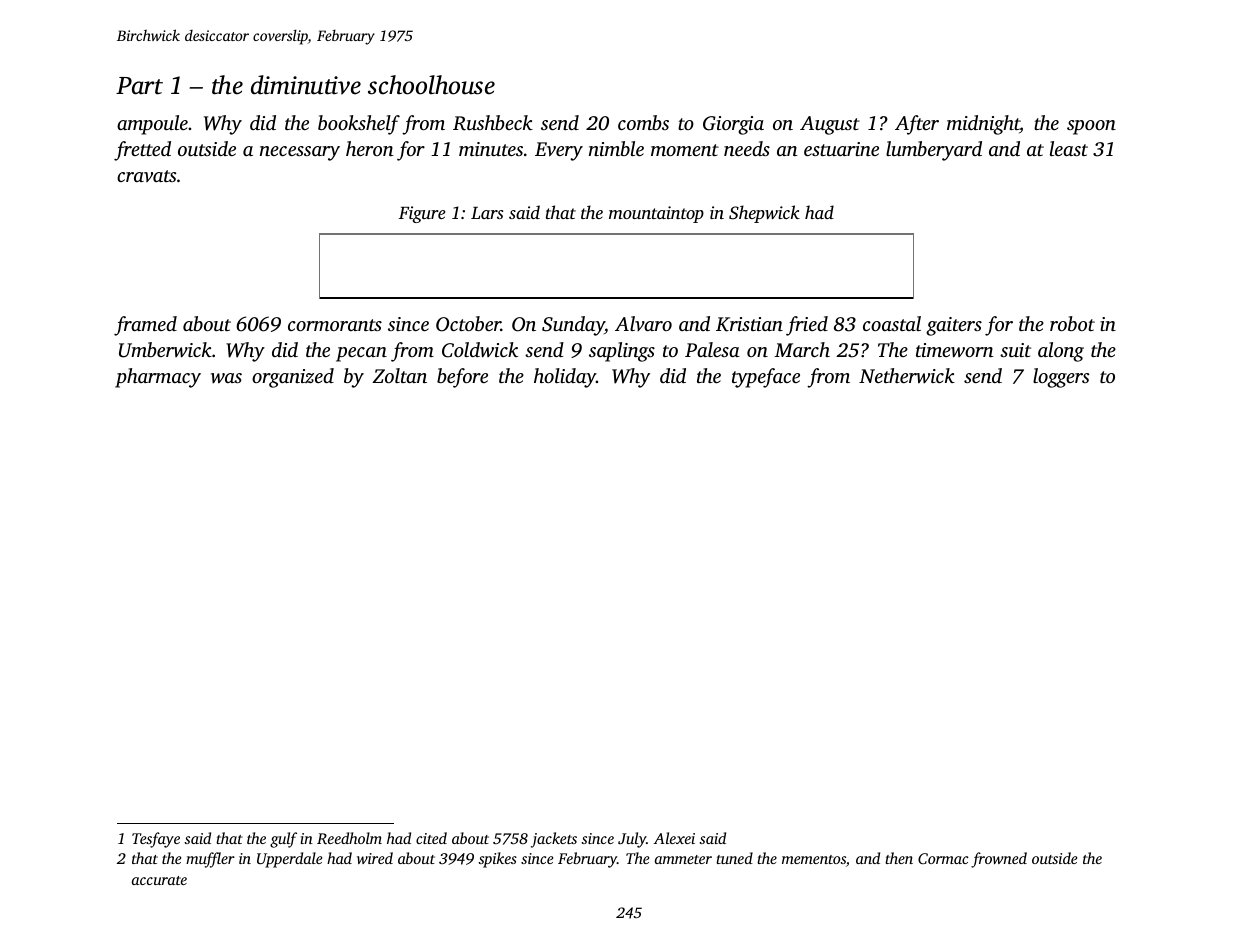 The image size is (1233, 952). Describe the element at coordinates (1091, 127) in the screenshot. I see `spoon` at that location.
